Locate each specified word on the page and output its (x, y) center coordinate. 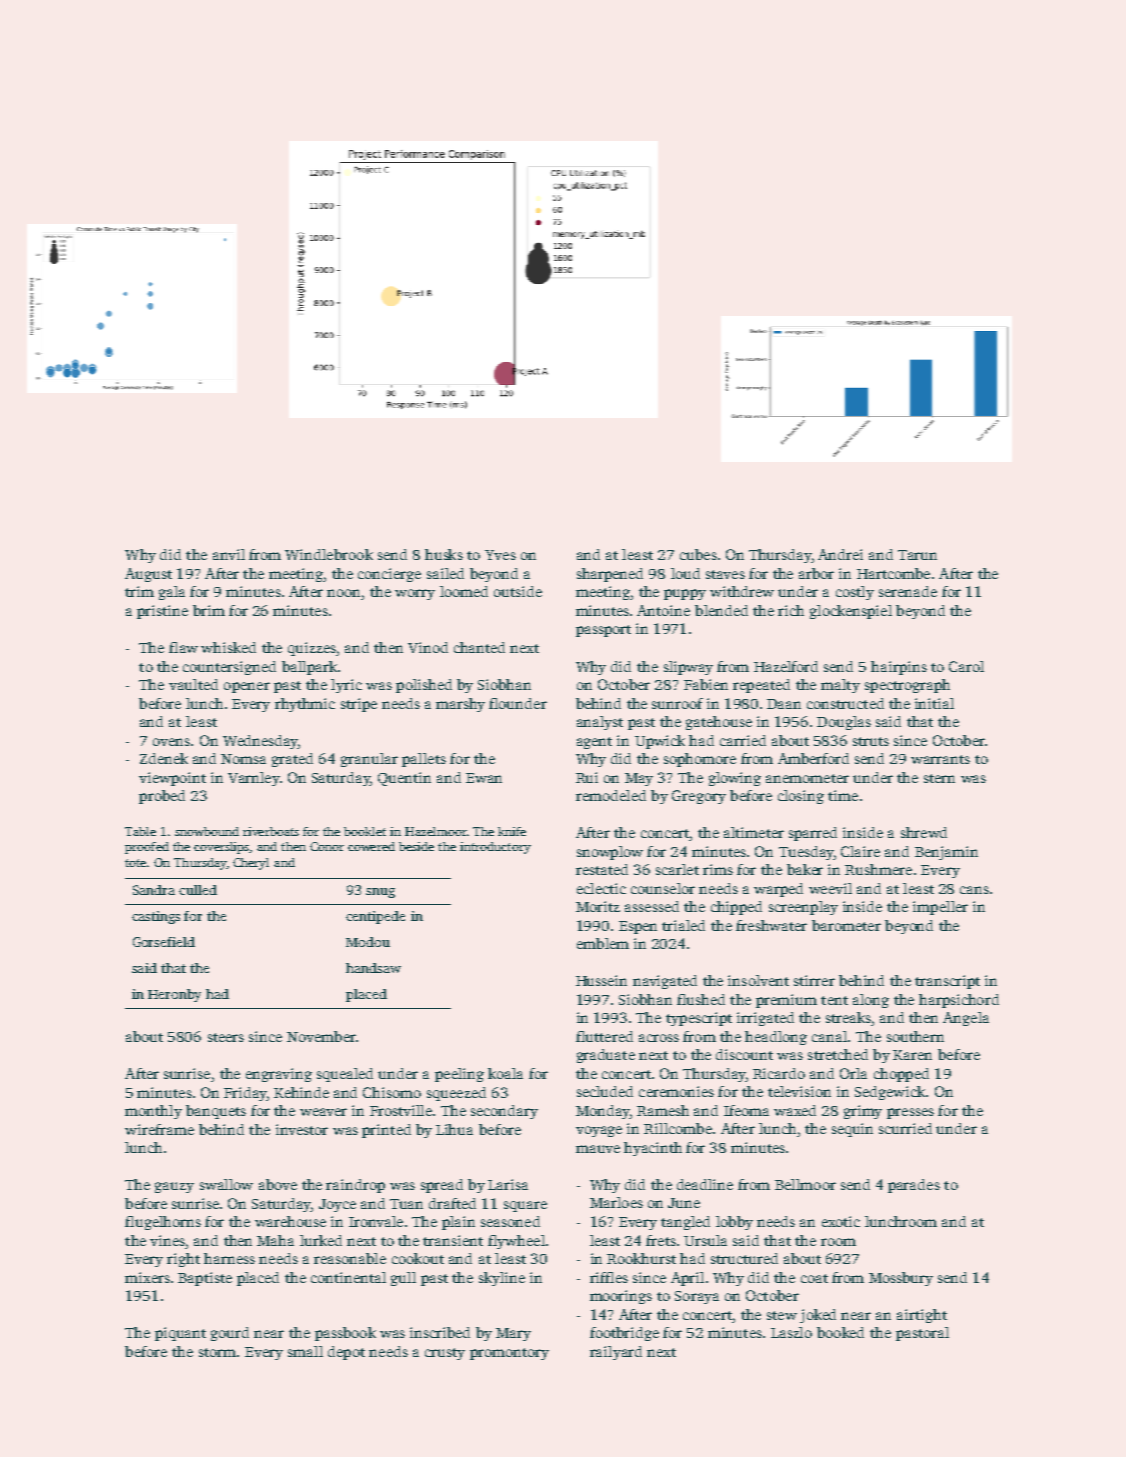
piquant (180, 1334)
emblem (603, 943)
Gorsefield (164, 942)
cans (974, 890)
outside (518, 591)
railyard (616, 1353)
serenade (908, 591)
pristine (162, 612)
